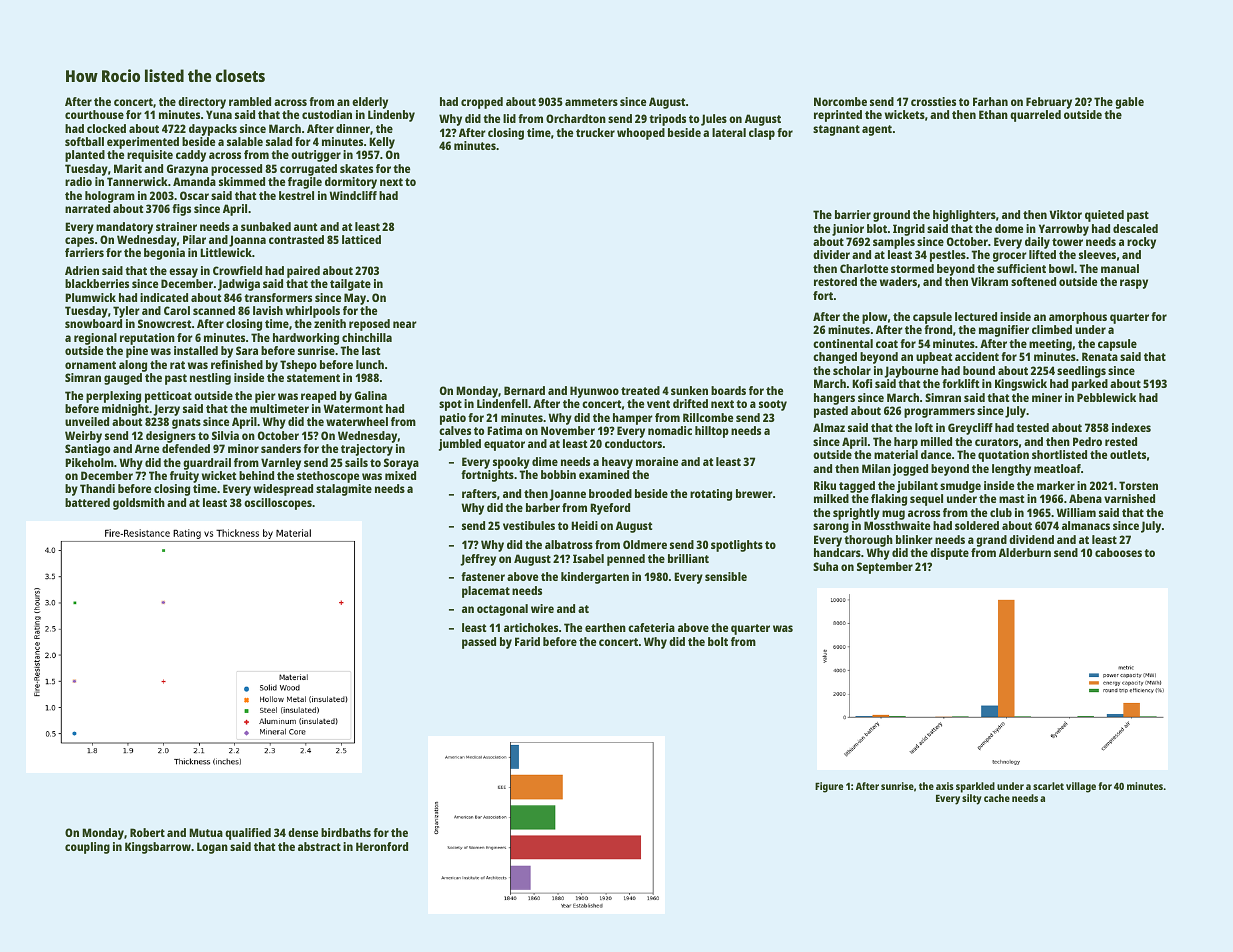  I want to click on restored, so click(835, 281).
